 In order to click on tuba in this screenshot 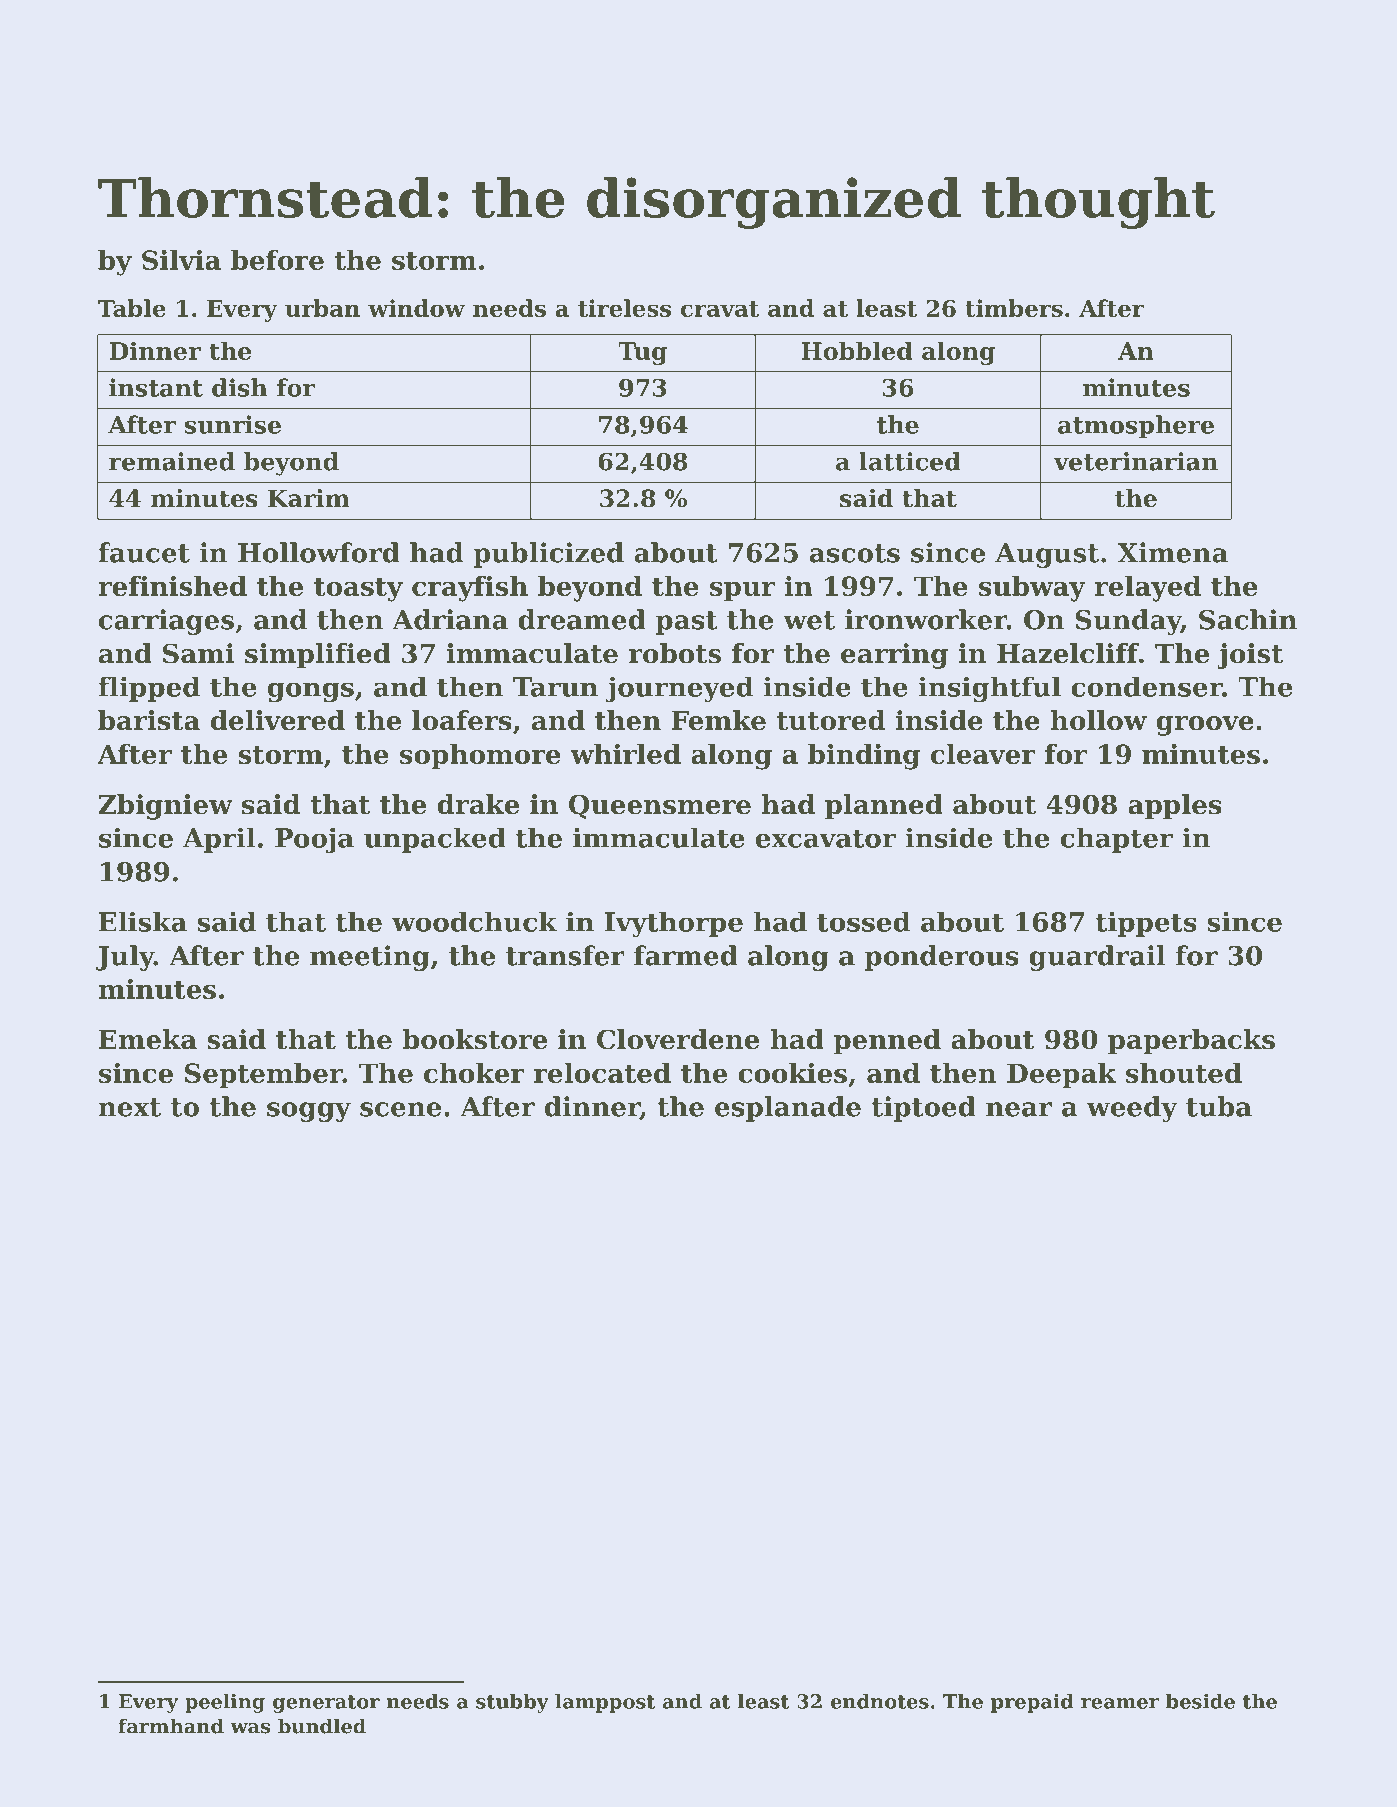, I will do `click(1219, 1106)`.
